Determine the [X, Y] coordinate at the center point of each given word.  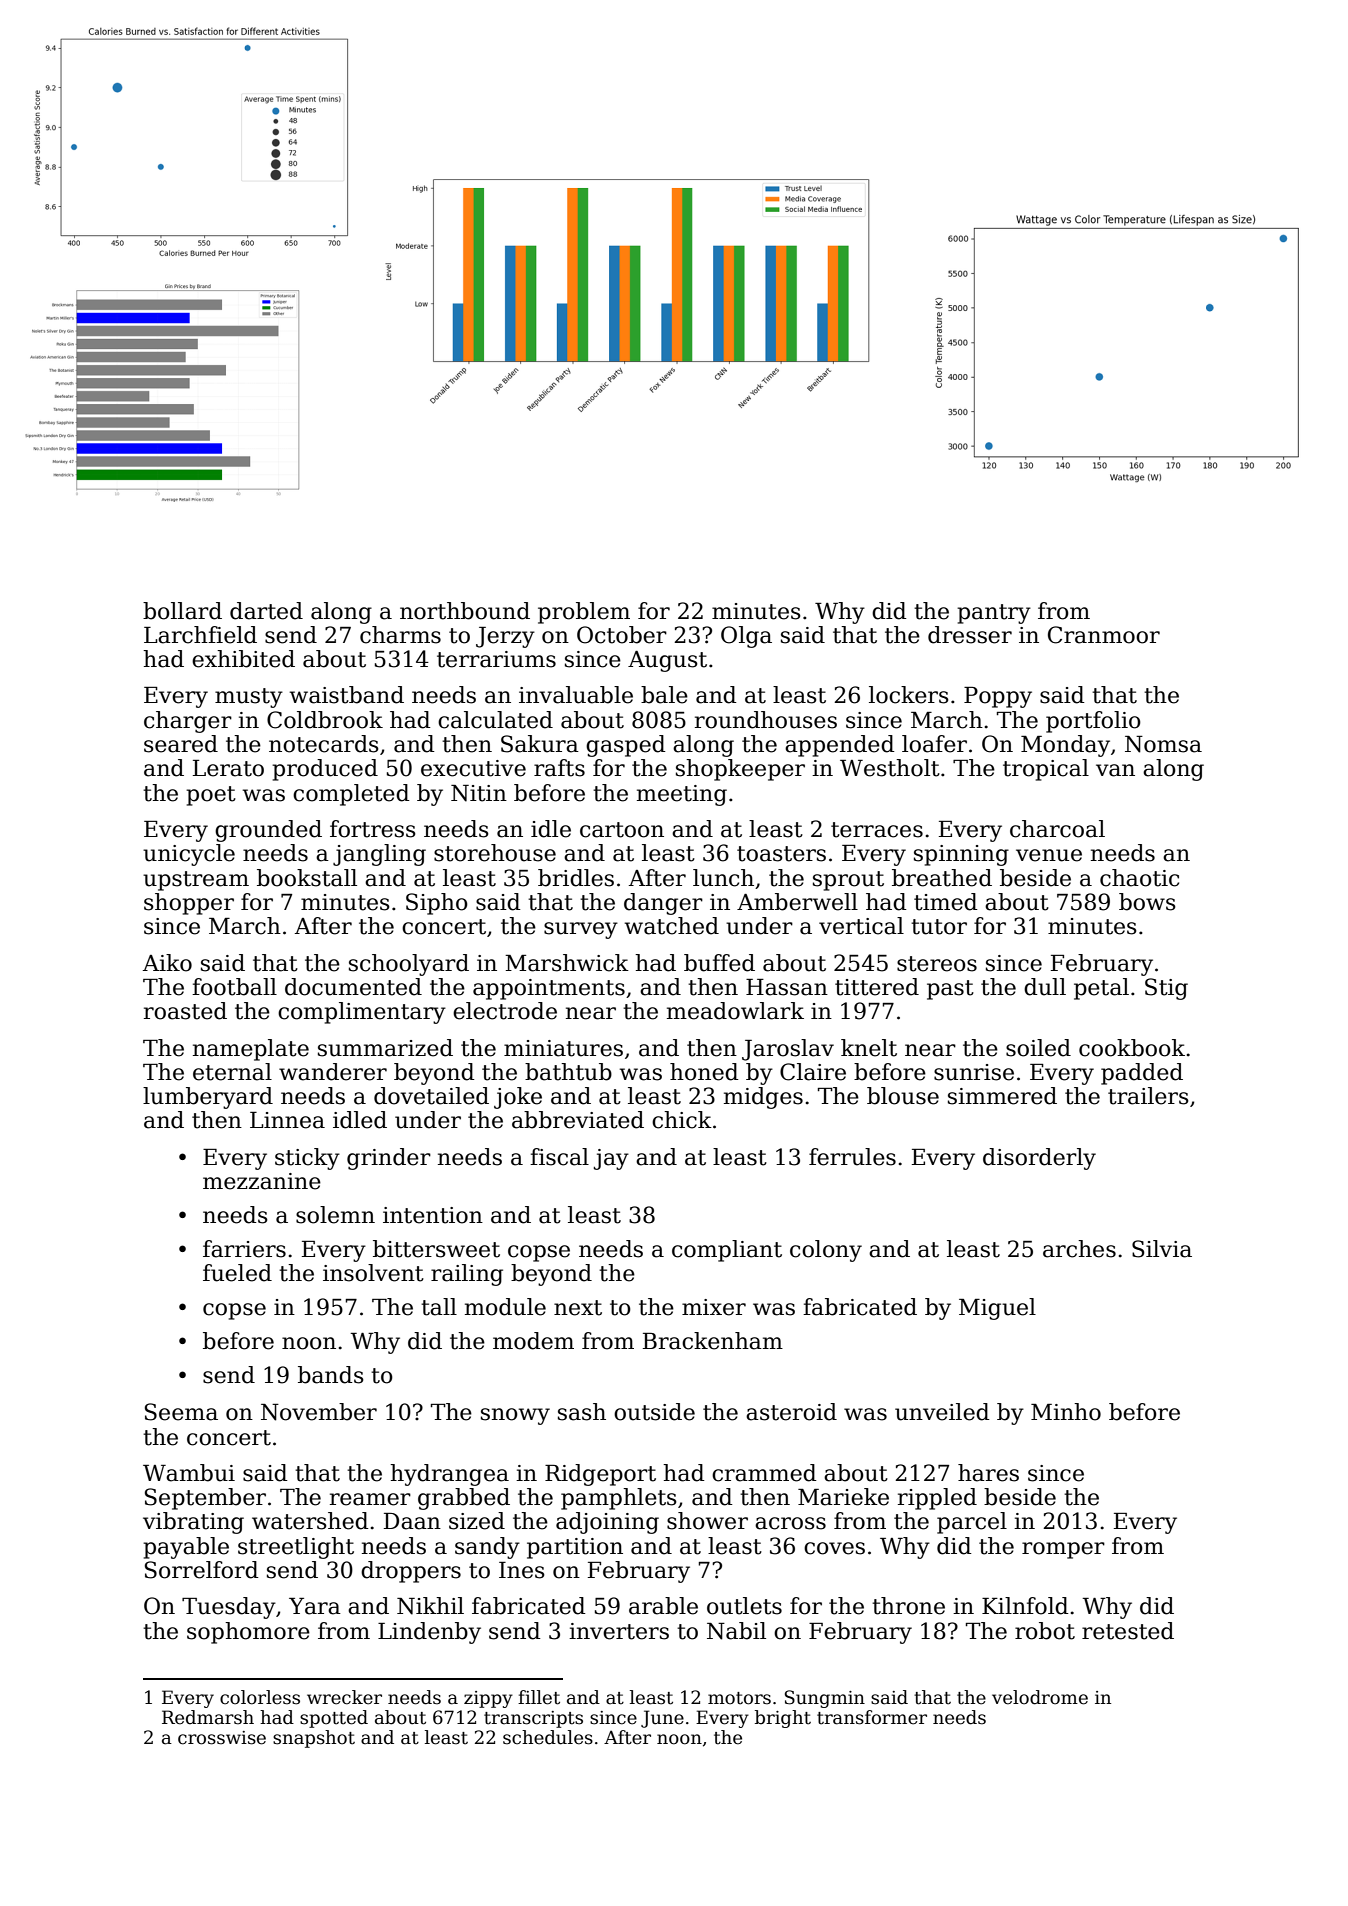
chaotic [1139, 878]
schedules [548, 1737]
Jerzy [505, 637]
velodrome [1040, 1697]
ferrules [852, 1157]
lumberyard [208, 1098]
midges [763, 1098]
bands [331, 1375]
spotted [334, 1719]
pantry [994, 614]
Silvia [1162, 1249]
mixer [714, 1307]
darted [266, 611]
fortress [373, 829]
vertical [861, 926]
